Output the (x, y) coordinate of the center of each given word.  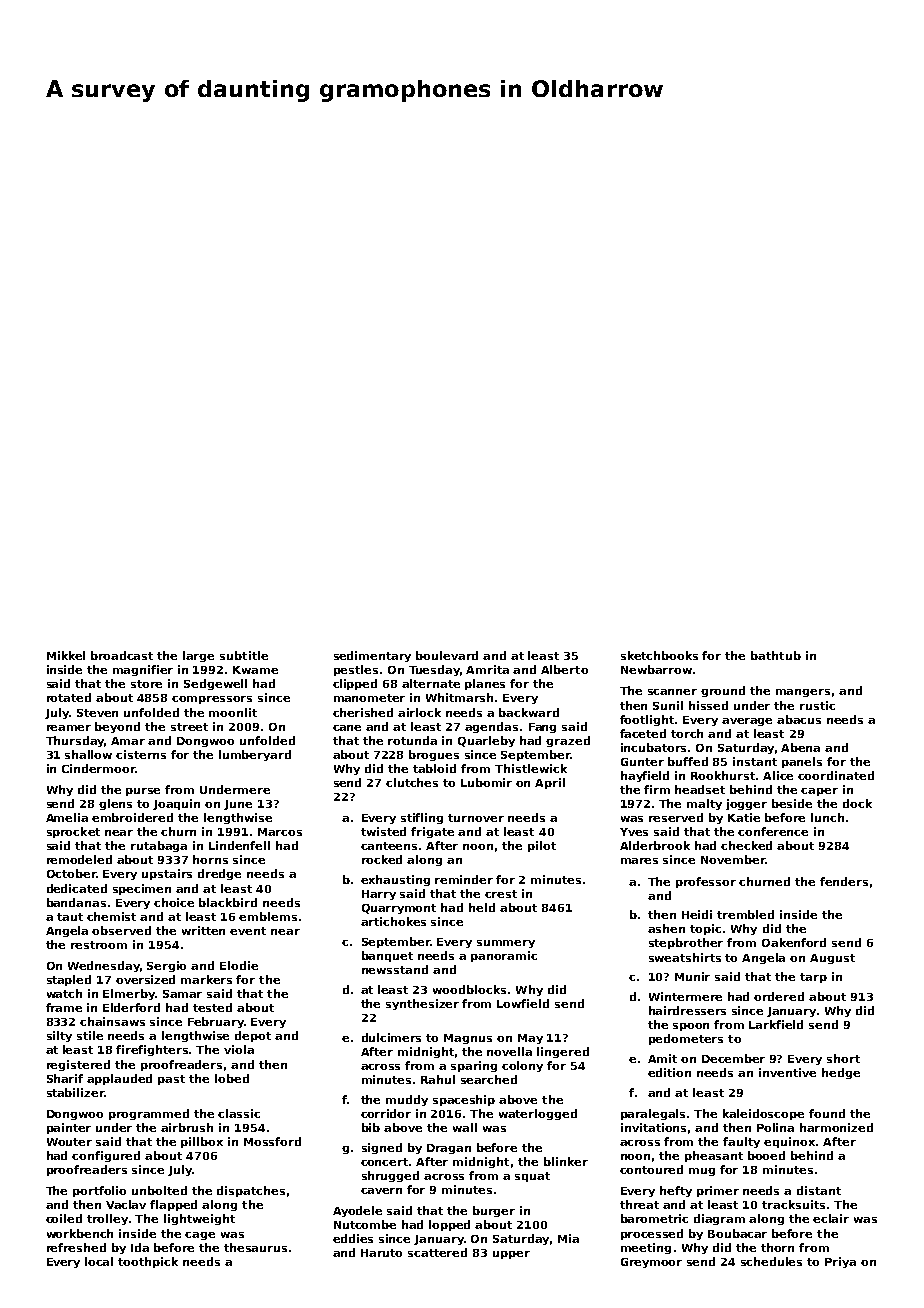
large (198, 656)
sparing (474, 1066)
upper (511, 1255)
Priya (840, 1262)
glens (115, 804)
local (99, 1261)
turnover (476, 818)
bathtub (776, 655)
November (733, 859)
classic (239, 1113)
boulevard (447, 655)
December (733, 1058)
